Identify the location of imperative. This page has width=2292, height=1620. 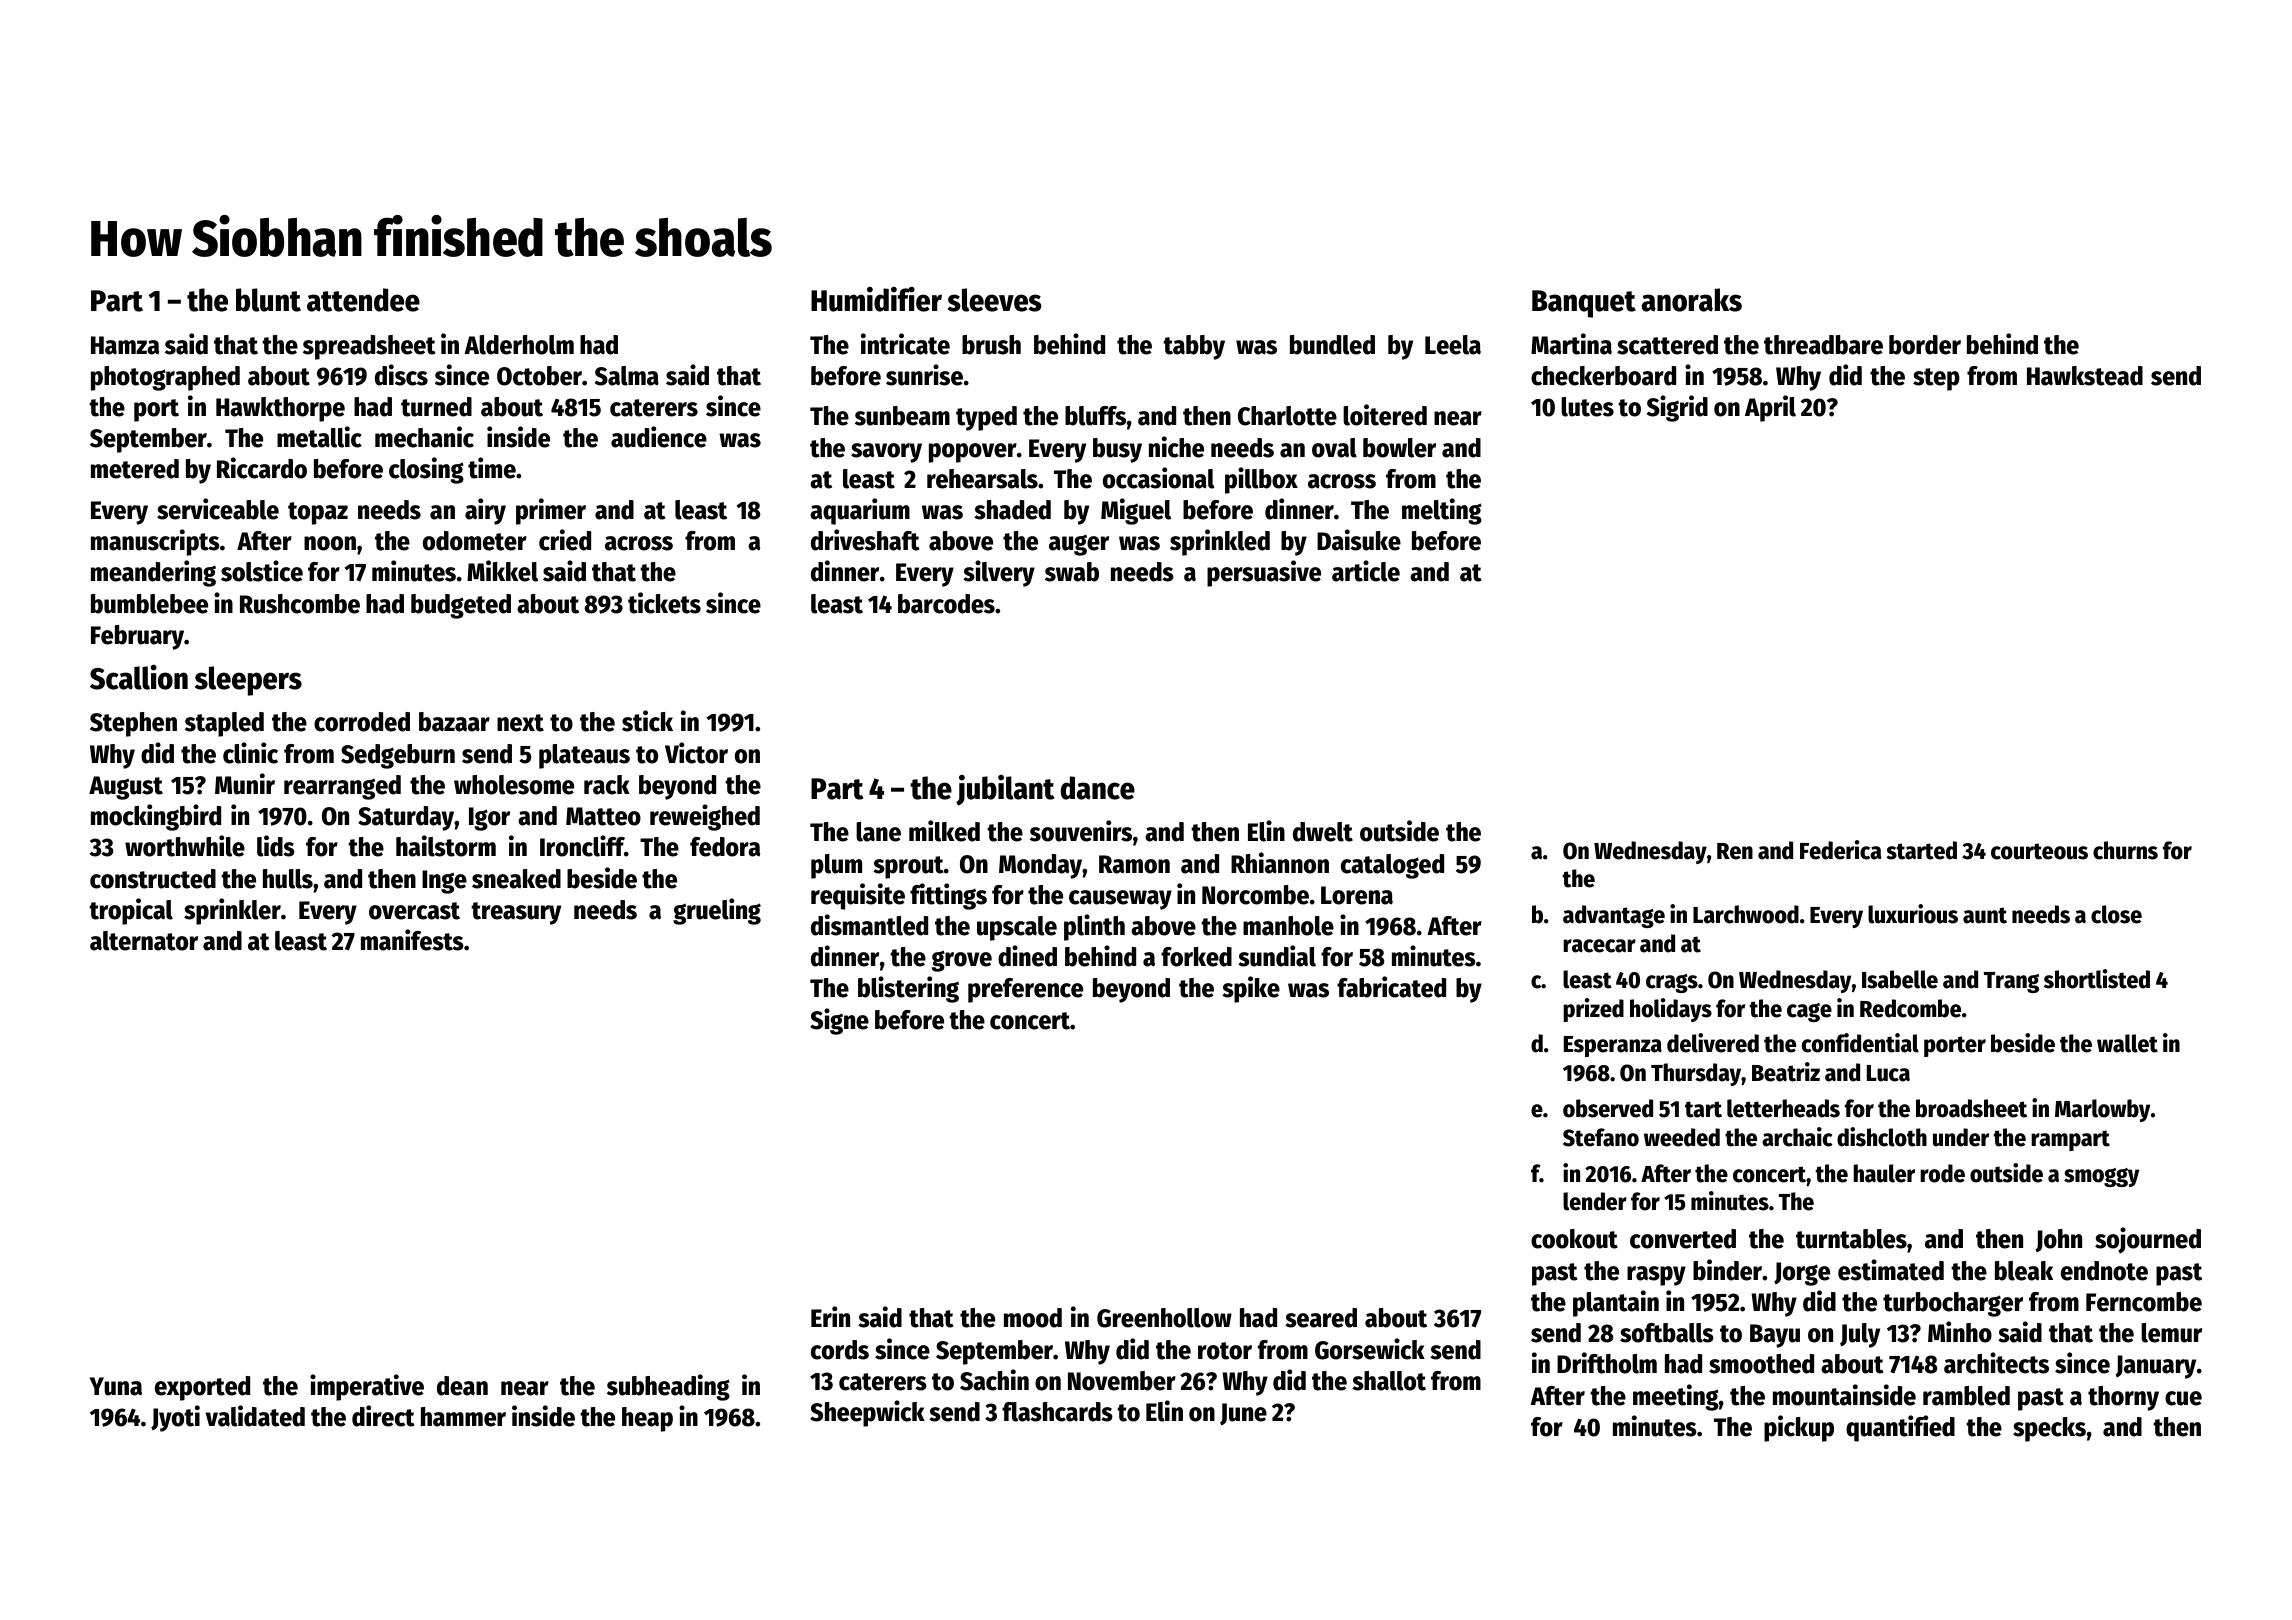
(367, 1387).
